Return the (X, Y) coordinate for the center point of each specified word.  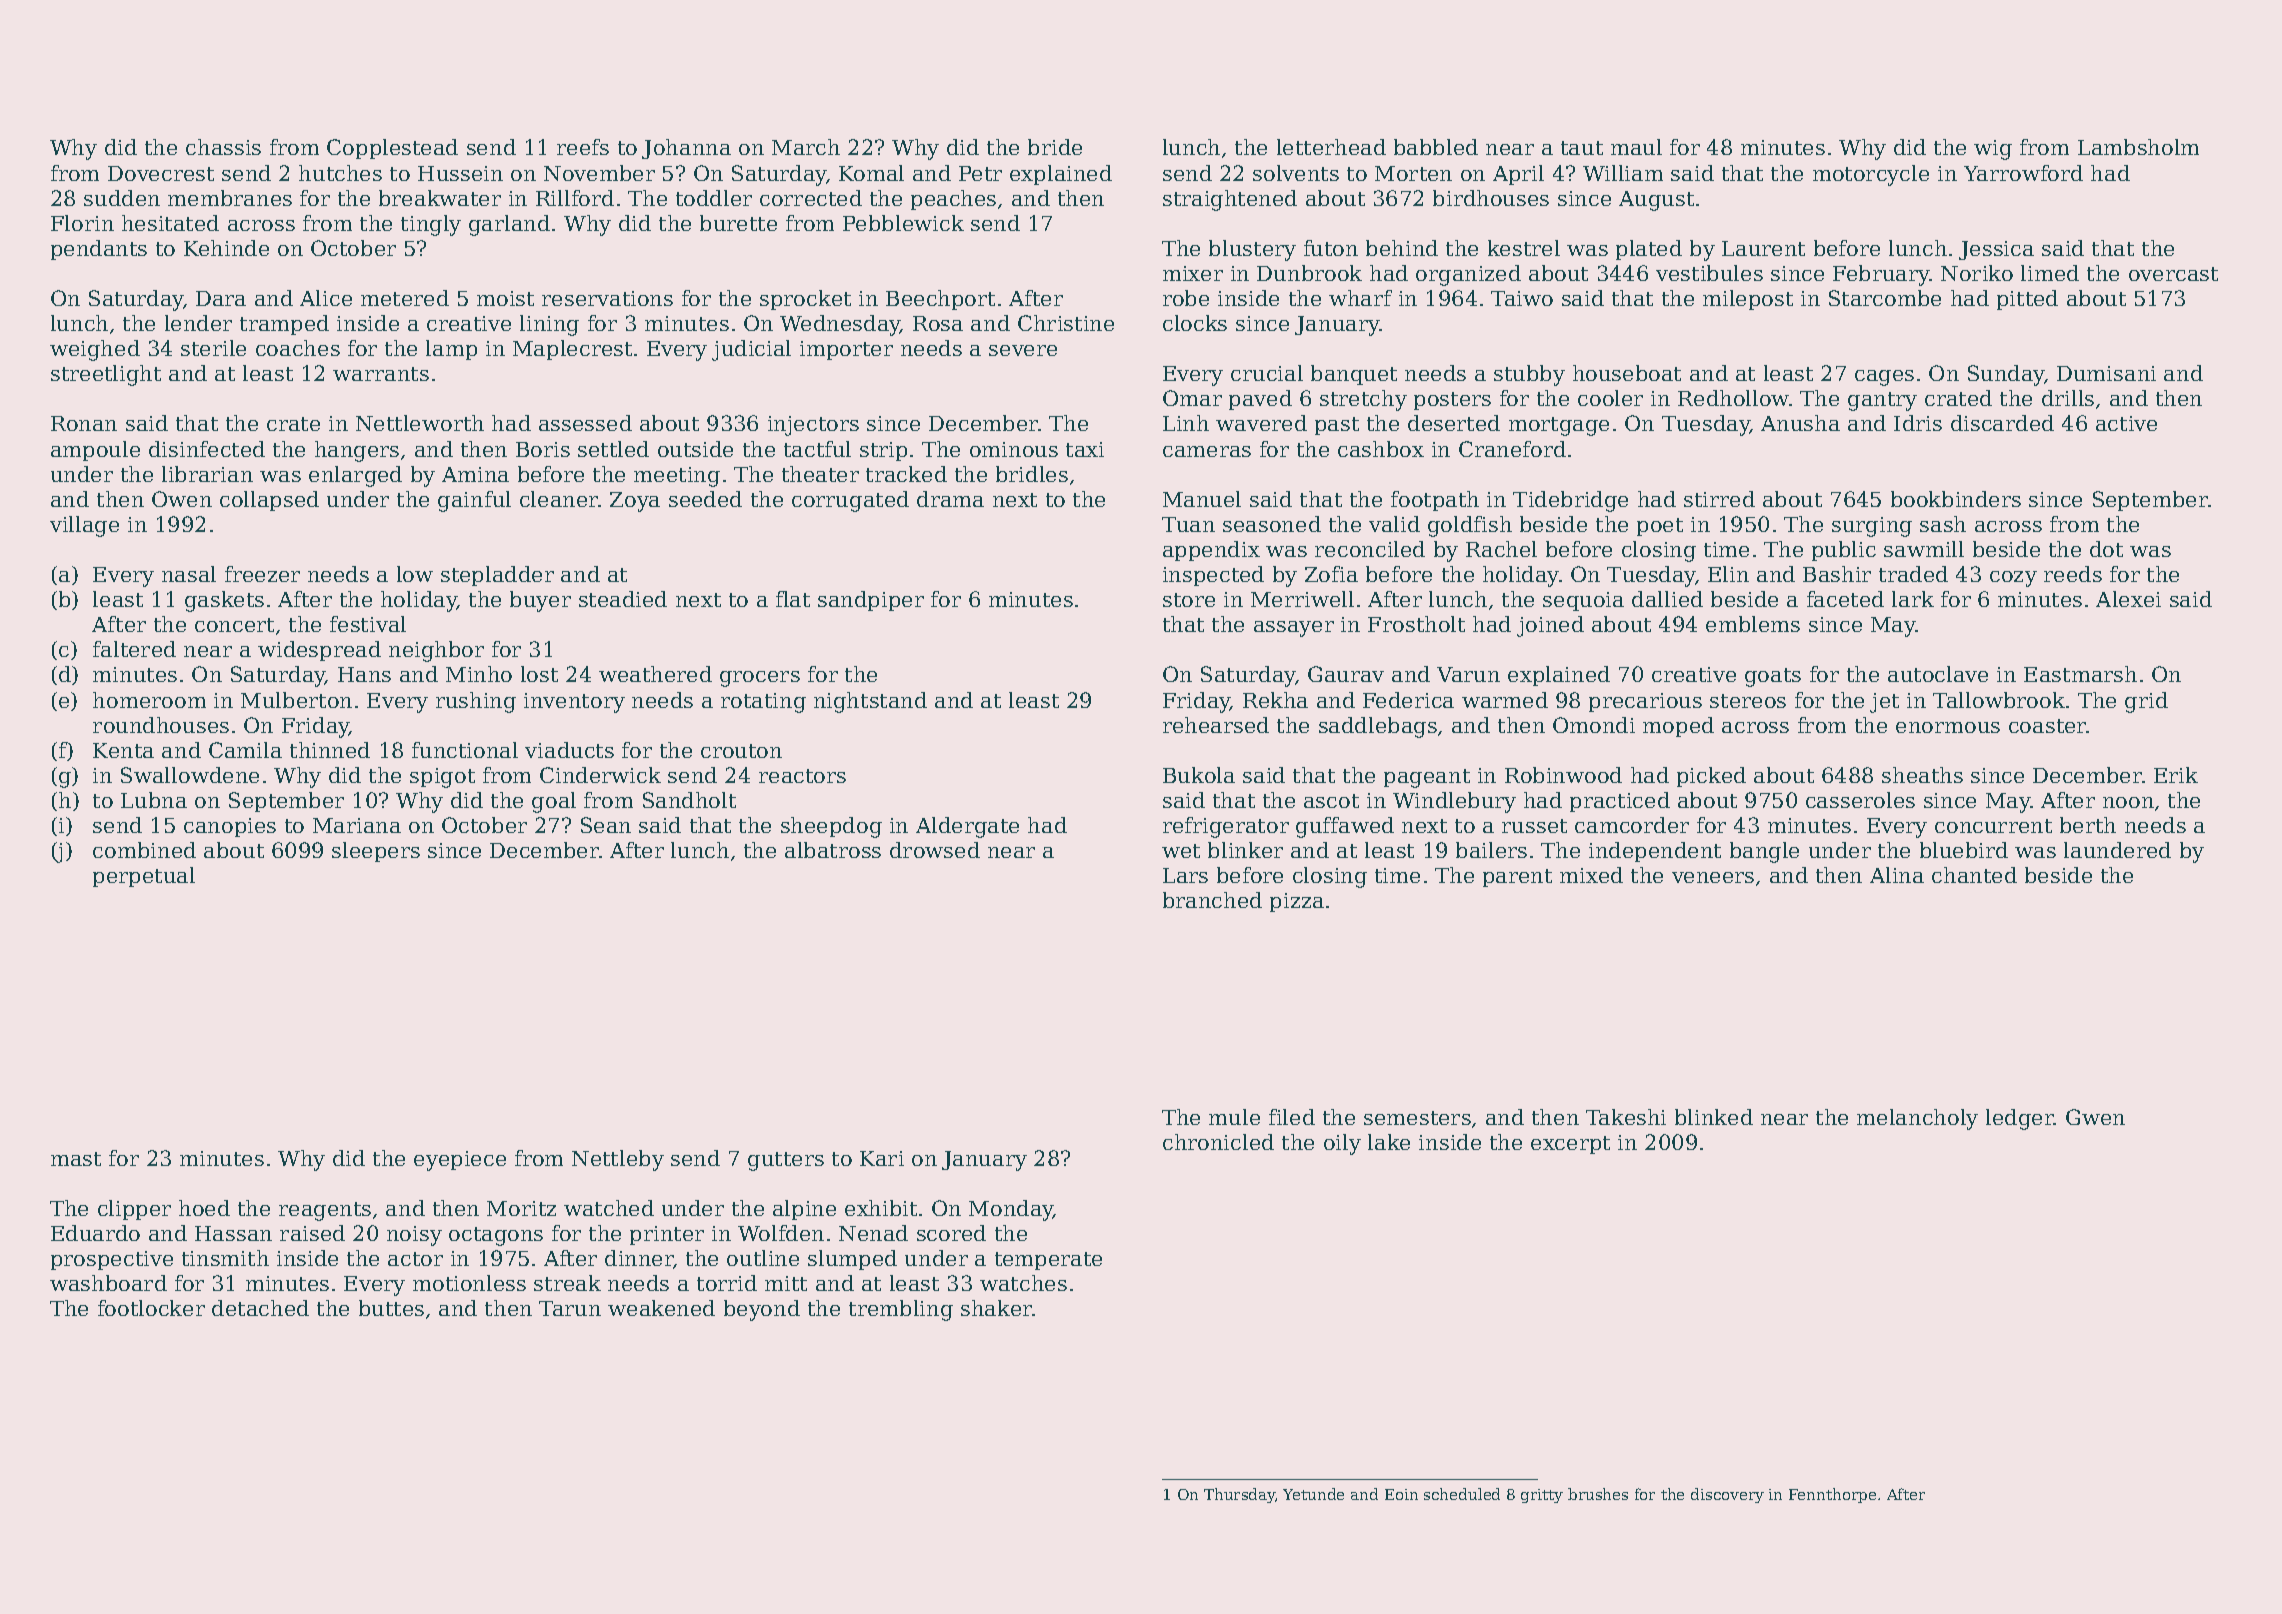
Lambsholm (2138, 147)
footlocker (151, 1308)
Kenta (123, 750)
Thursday (1239, 1495)
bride (1055, 147)
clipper (134, 1210)
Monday (1011, 1210)
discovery (1727, 1495)
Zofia (1331, 574)
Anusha (1800, 423)
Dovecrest (161, 173)
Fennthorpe (1832, 1495)
